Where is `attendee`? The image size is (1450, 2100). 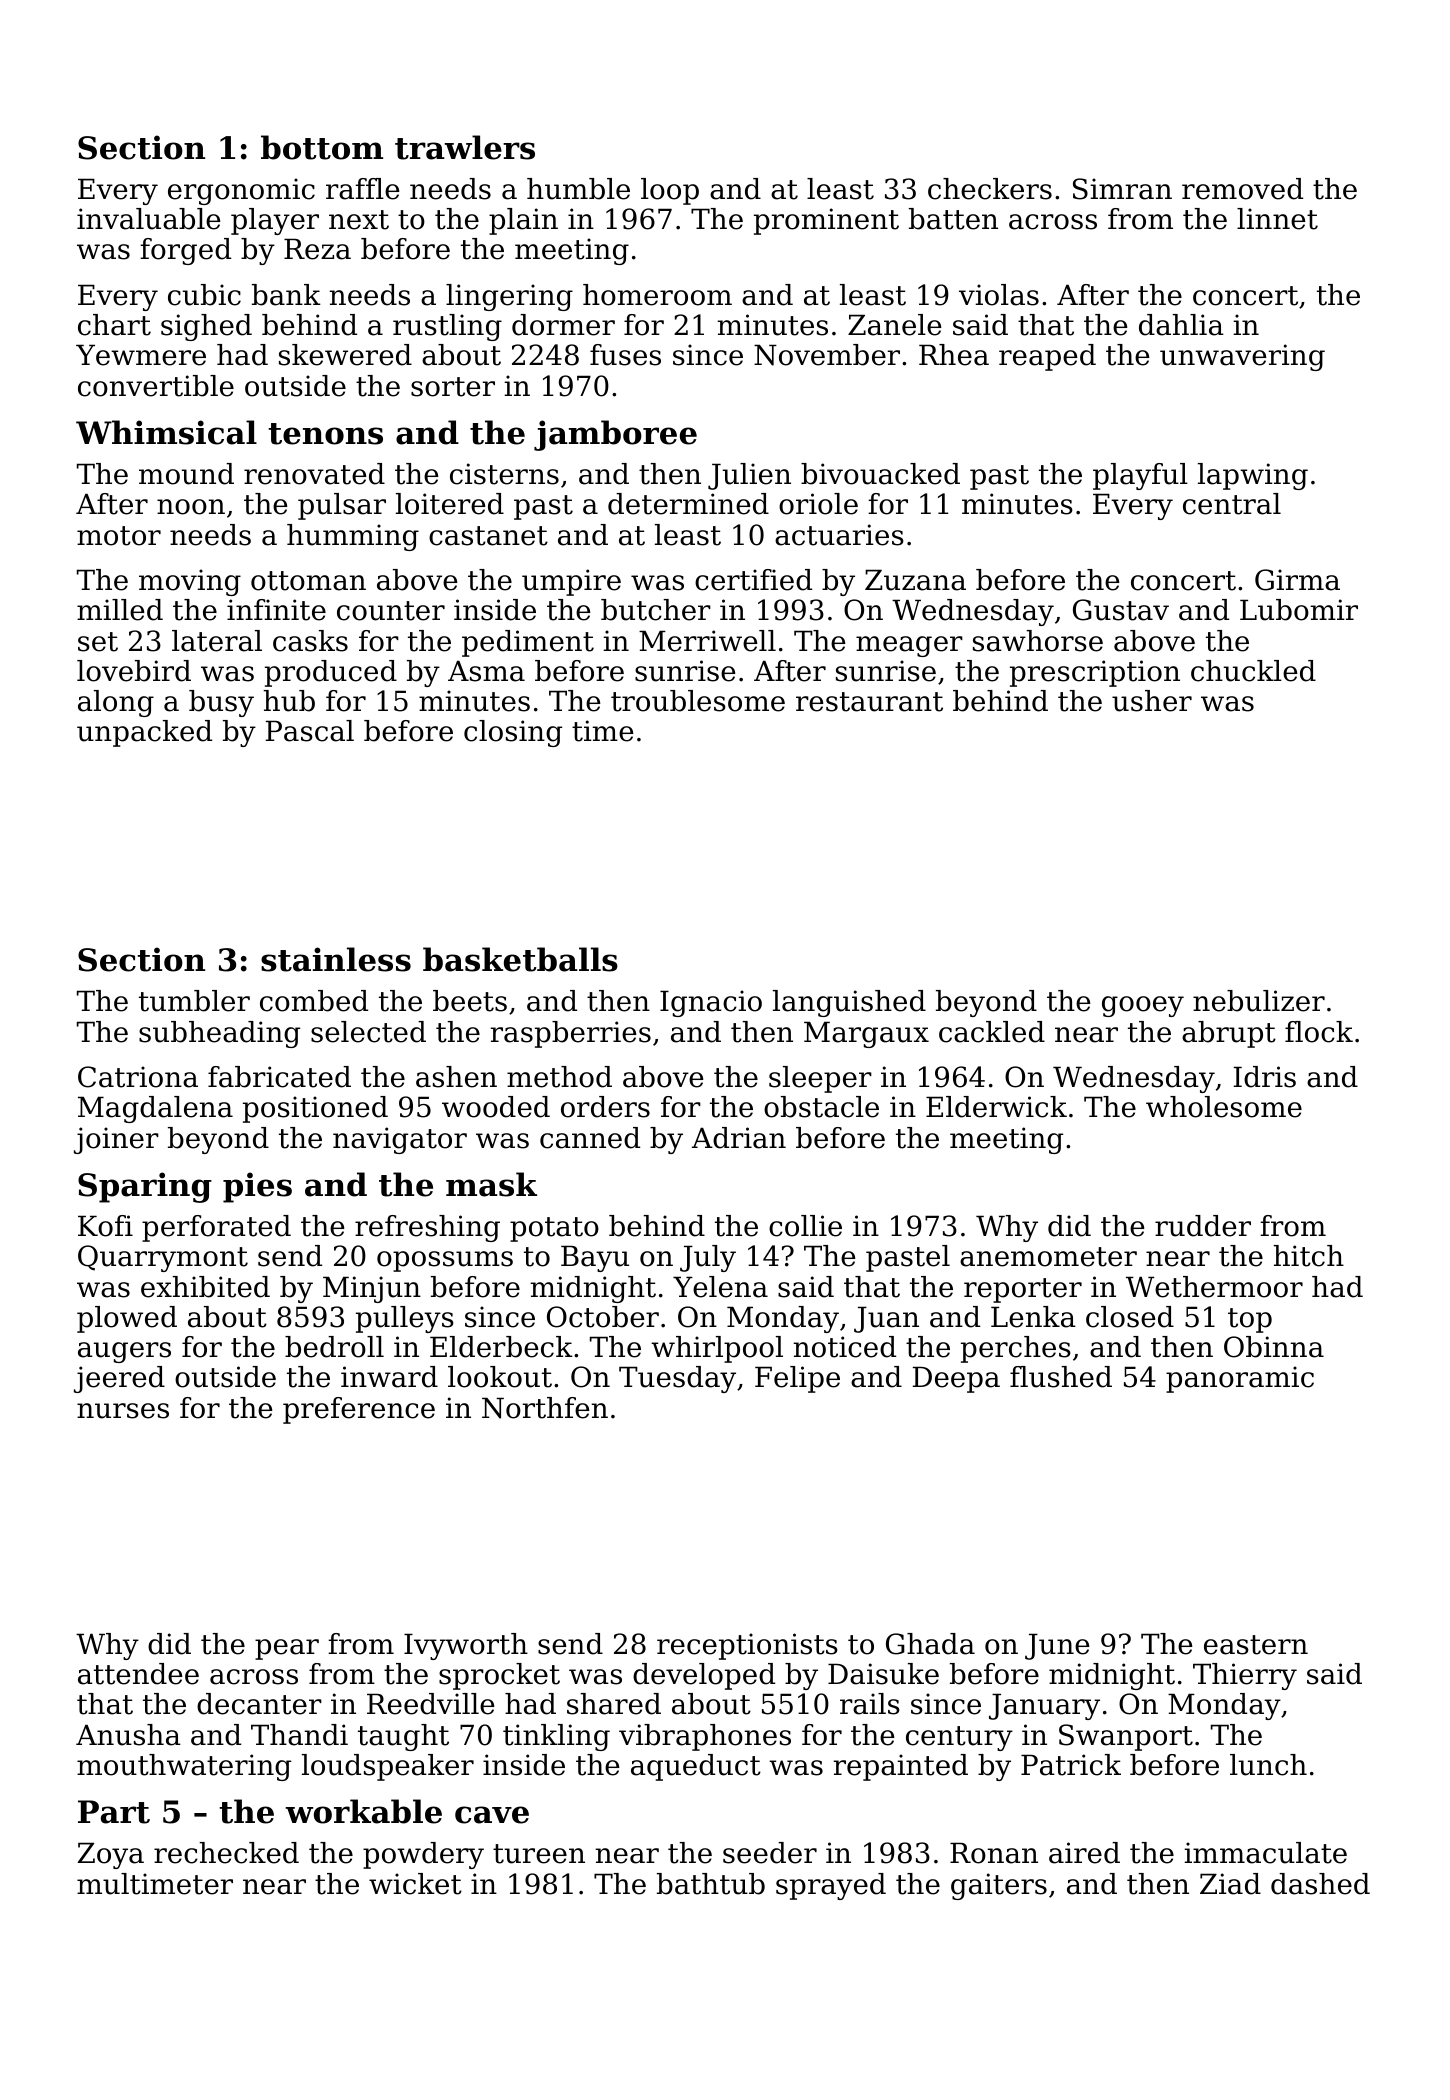
attendee is located at coordinates (138, 1674).
